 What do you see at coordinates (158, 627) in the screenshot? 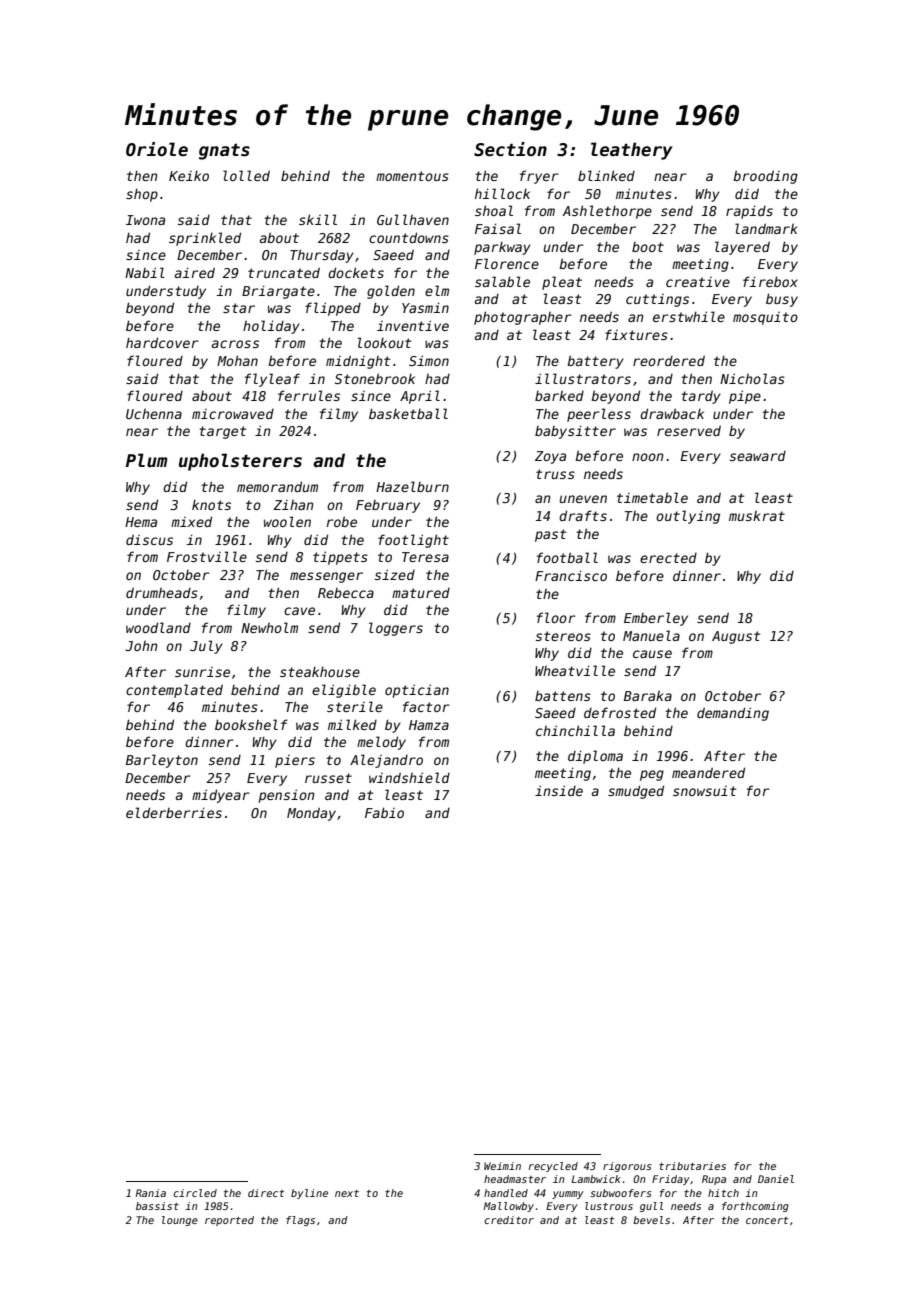
I see `woodland` at bounding box center [158, 627].
